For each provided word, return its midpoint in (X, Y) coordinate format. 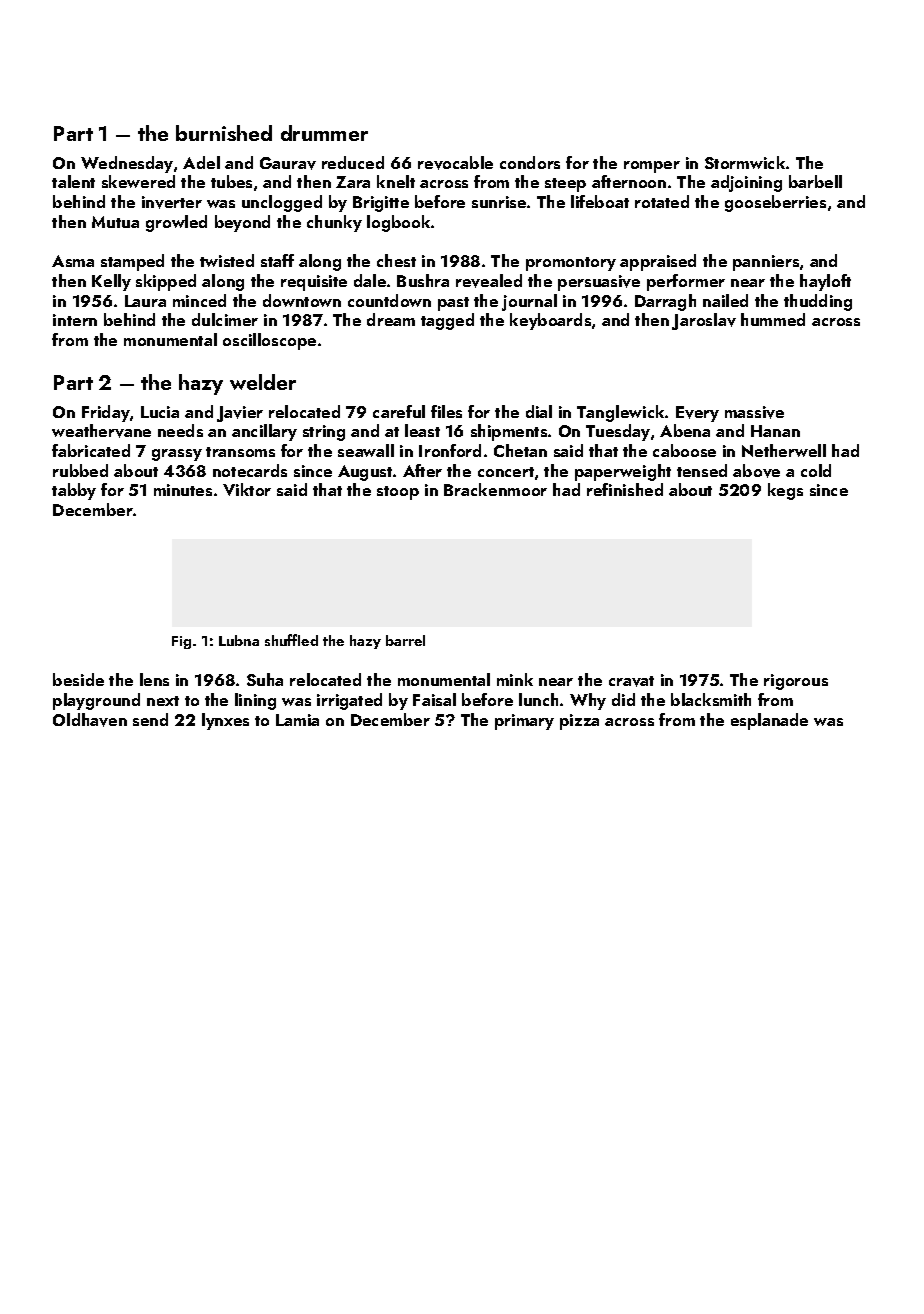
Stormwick (745, 162)
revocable (455, 163)
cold (816, 470)
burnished (224, 133)
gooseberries (775, 203)
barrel (405, 640)
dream (391, 319)
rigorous (796, 682)
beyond (242, 223)
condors (530, 162)
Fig (181, 642)
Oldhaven (90, 720)
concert (506, 472)
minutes (183, 490)
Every (697, 414)
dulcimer (225, 319)
